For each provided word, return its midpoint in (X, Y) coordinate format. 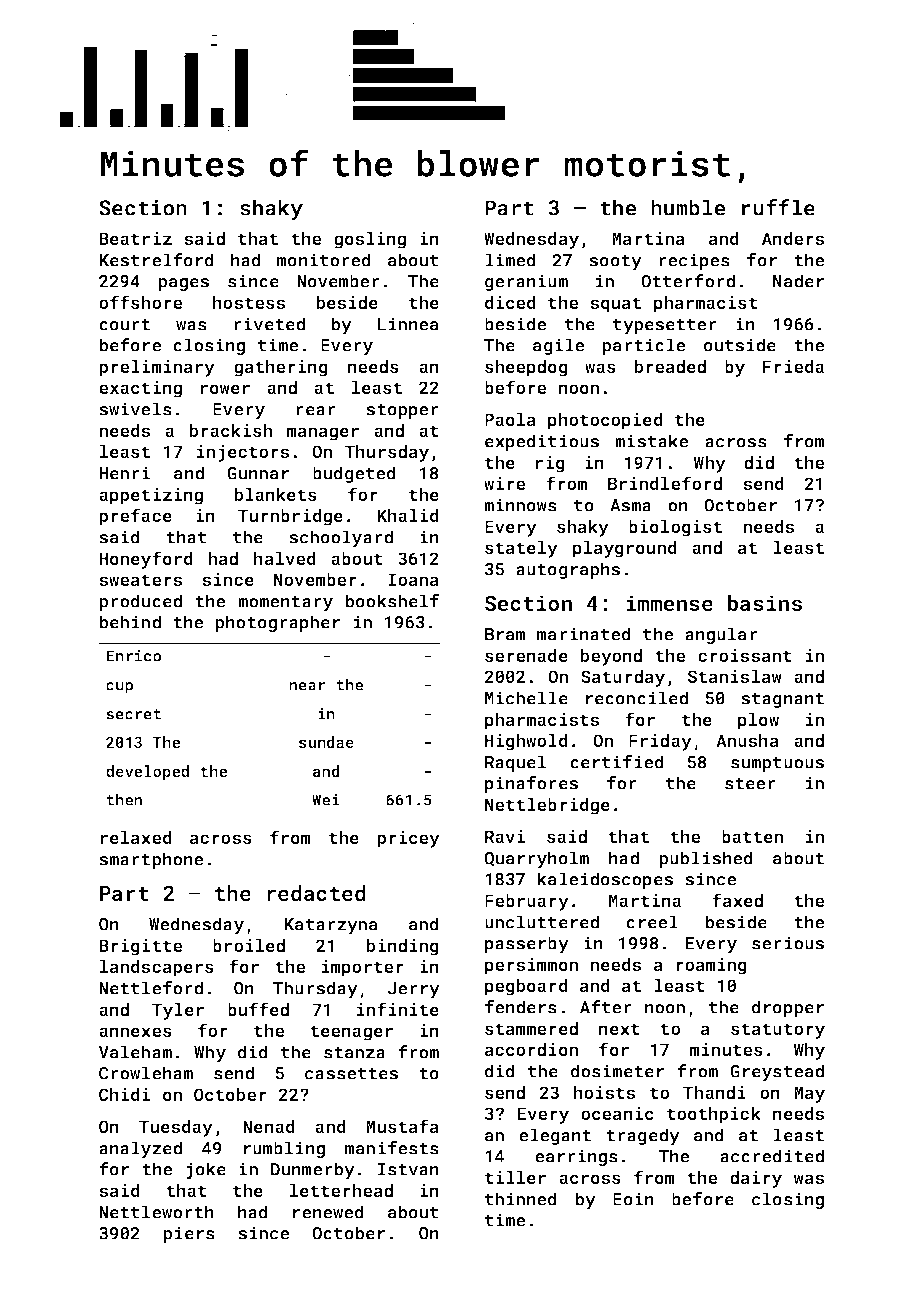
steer (750, 784)
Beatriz (135, 238)
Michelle (526, 698)
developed (147, 772)
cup (119, 688)
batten (752, 836)
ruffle (778, 207)
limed (510, 260)
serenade (526, 655)
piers (189, 1234)
